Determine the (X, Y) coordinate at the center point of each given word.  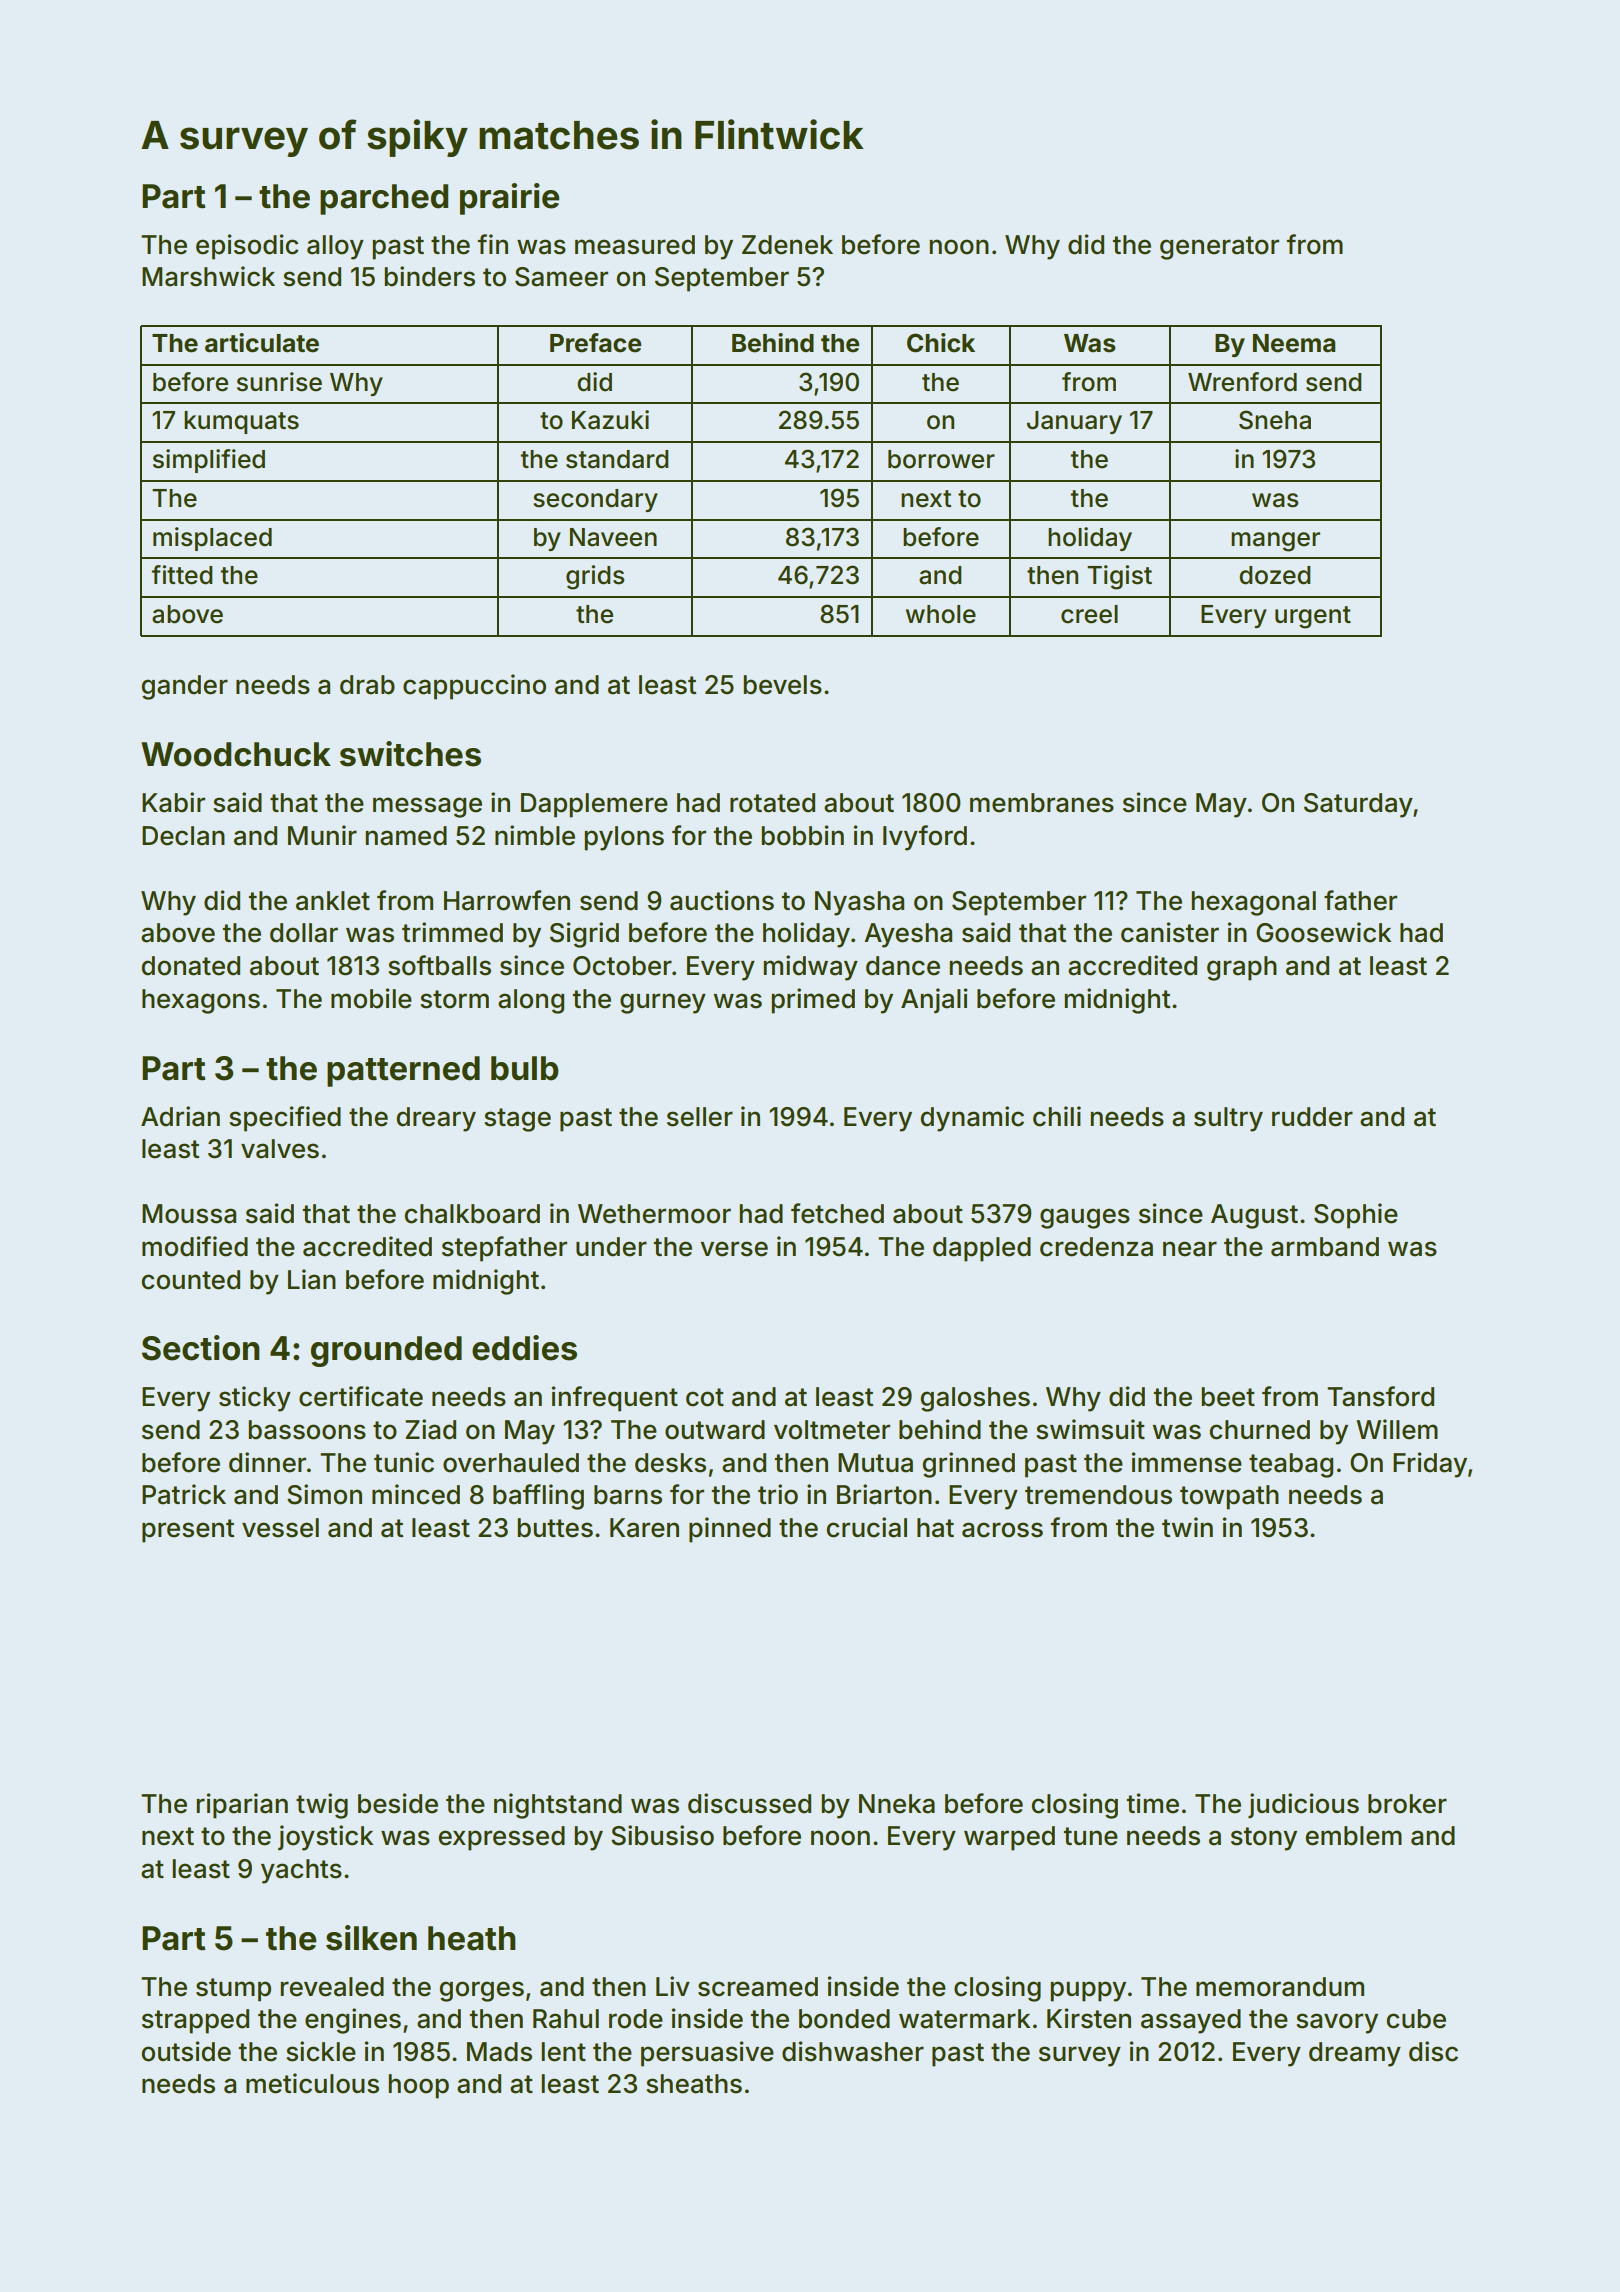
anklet (333, 901)
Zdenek (787, 245)
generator (1219, 248)
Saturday (1358, 805)
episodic (247, 247)
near (1190, 1249)
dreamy (1355, 2054)
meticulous (312, 2083)
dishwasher (853, 2051)
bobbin (802, 835)
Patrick (184, 1494)
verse (734, 1249)
